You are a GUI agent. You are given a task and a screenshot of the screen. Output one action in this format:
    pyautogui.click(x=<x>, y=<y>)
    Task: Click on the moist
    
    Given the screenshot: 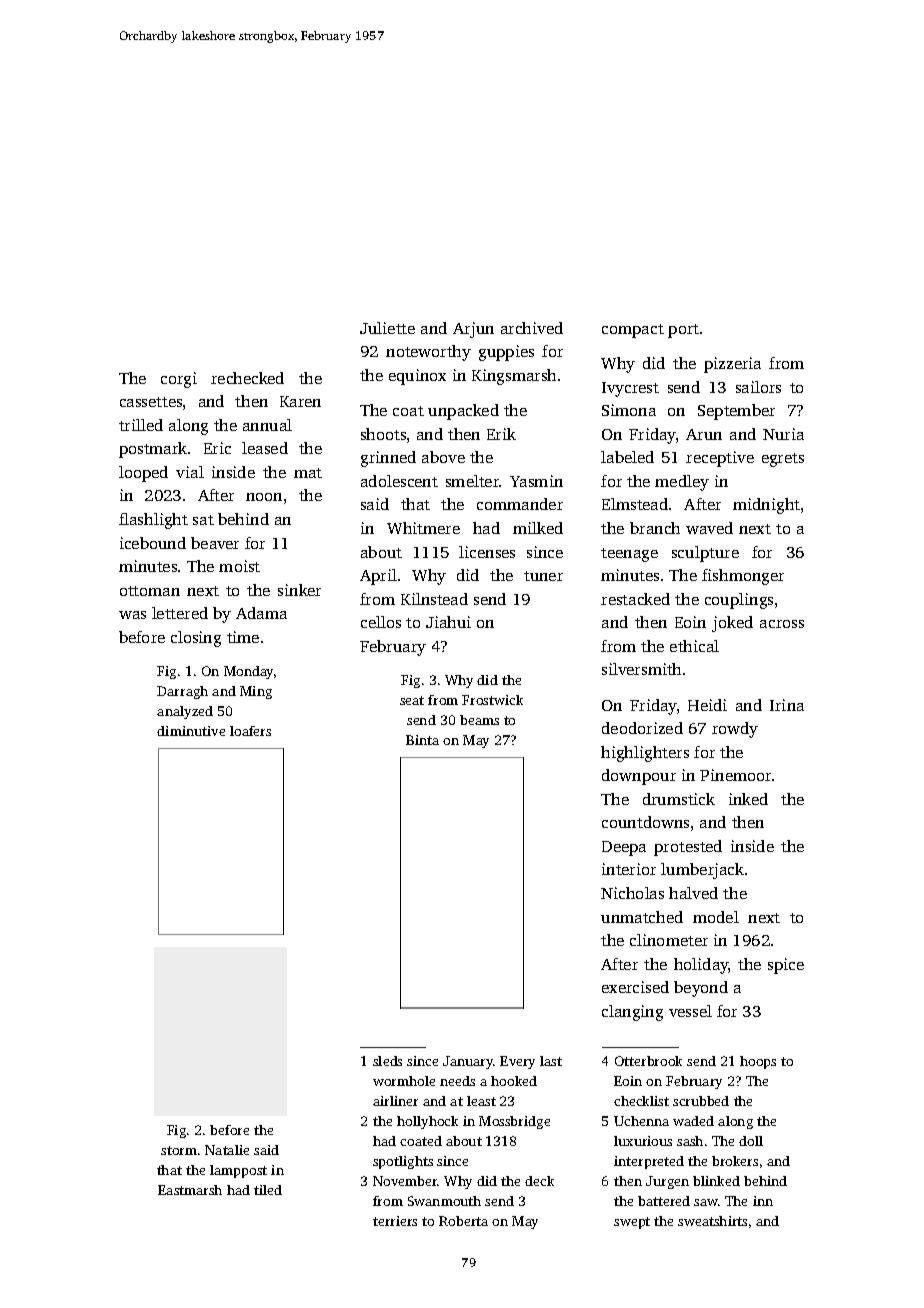 What is the action you would take?
    pyautogui.click(x=239, y=566)
